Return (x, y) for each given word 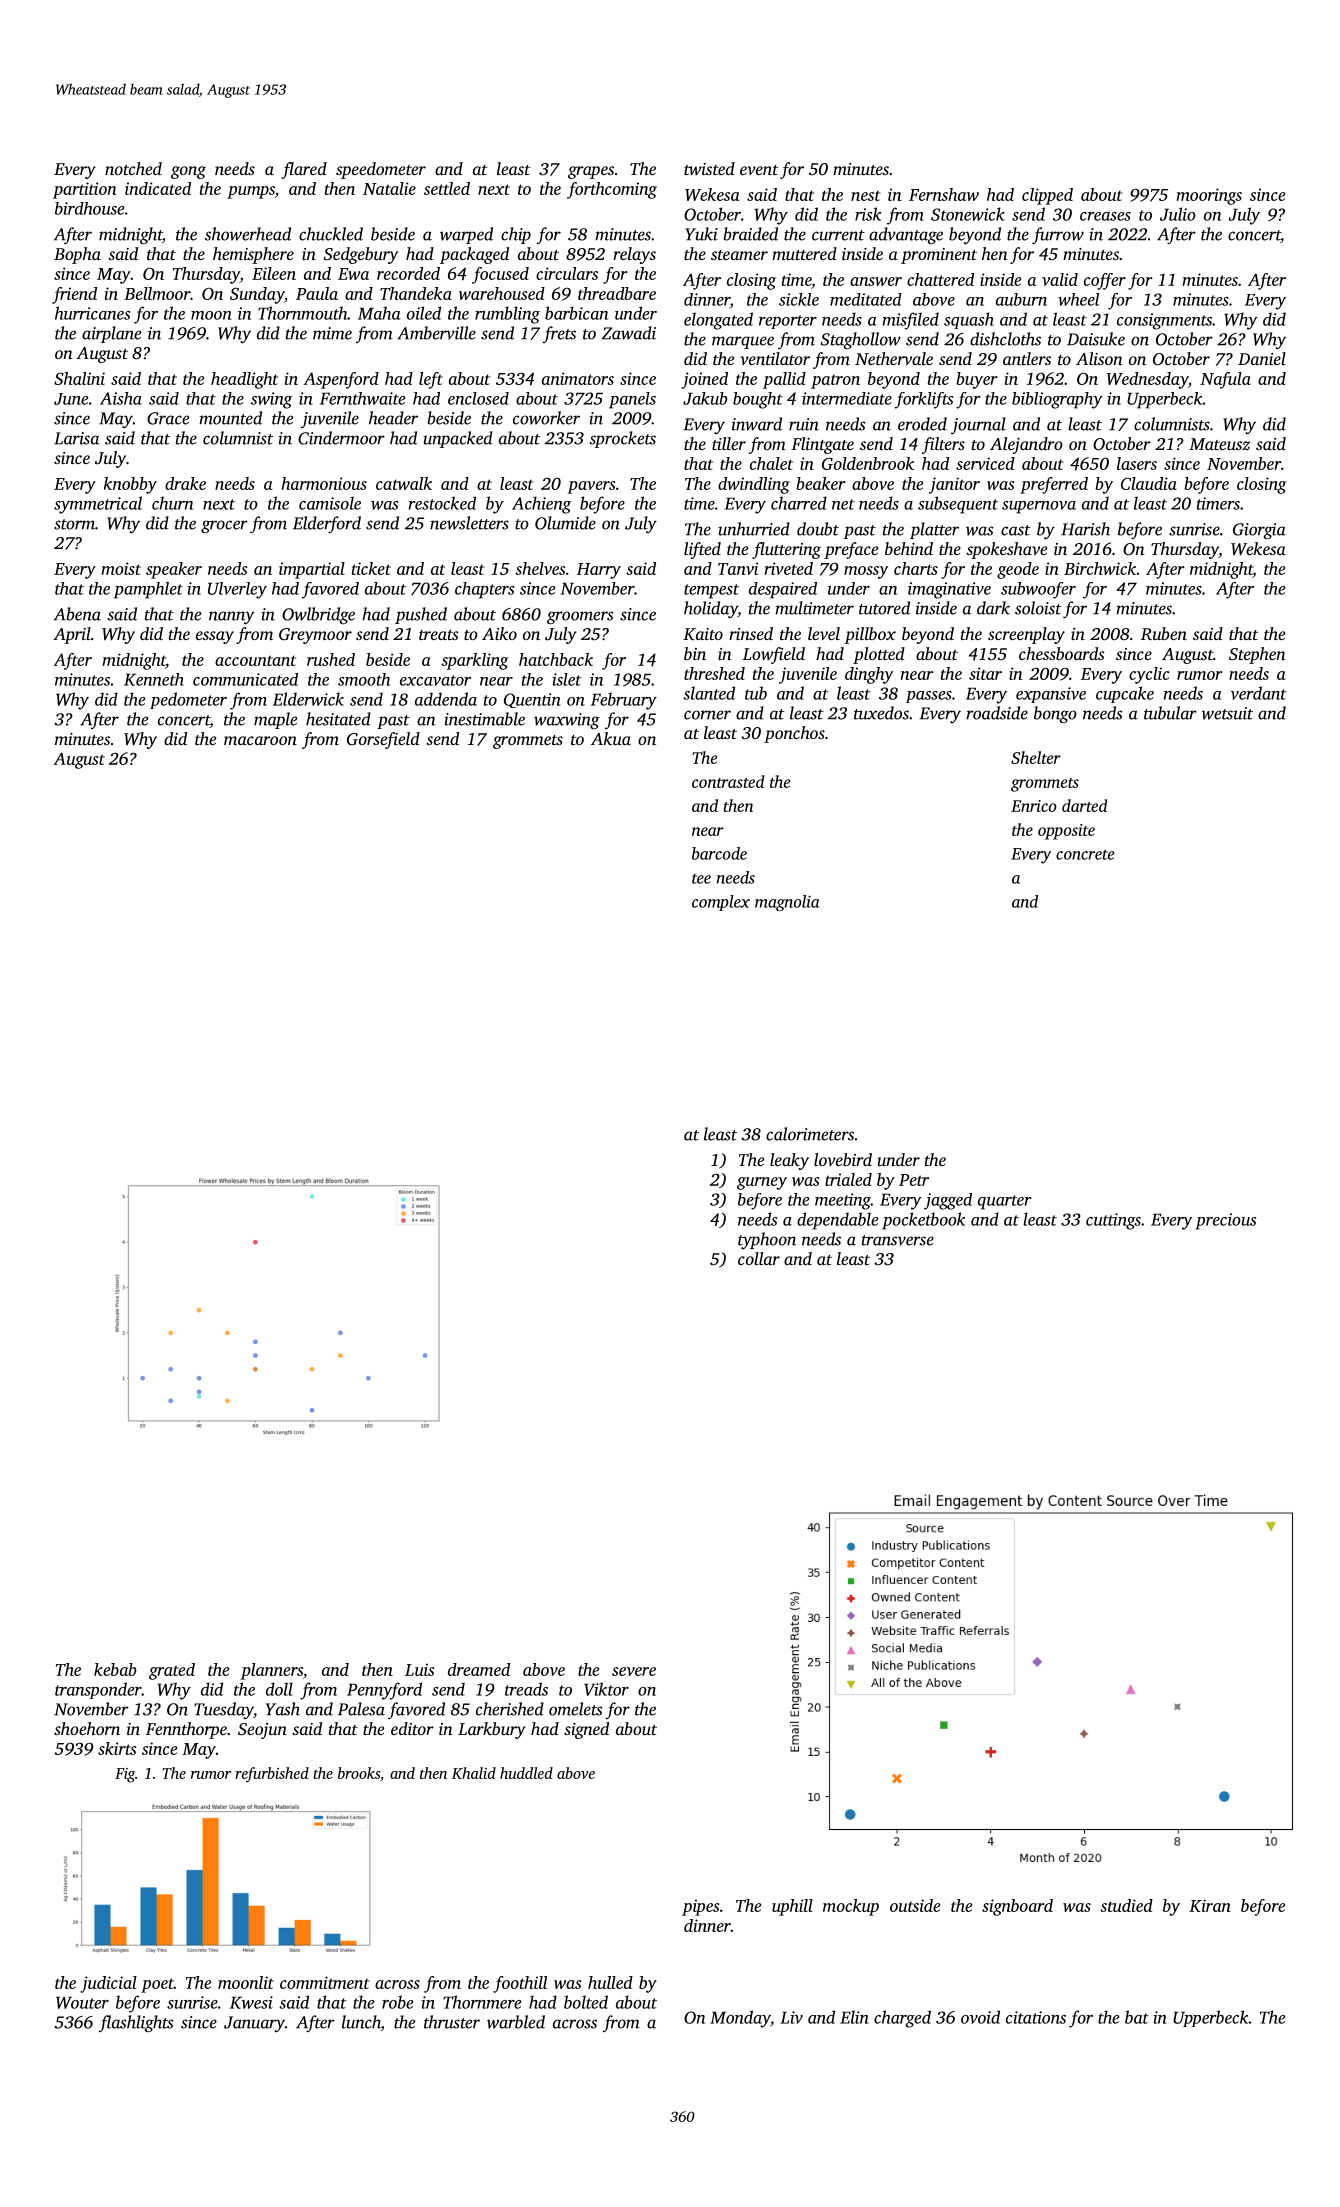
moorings (1209, 196)
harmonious (324, 483)
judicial (108, 1984)
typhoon (767, 1240)
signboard (1017, 1907)
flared (304, 170)
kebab (115, 1669)
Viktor (606, 1689)
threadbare (617, 293)
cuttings (1113, 1221)
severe (634, 1671)
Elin (854, 2017)
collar (759, 1258)
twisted (709, 168)
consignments (1164, 321)
